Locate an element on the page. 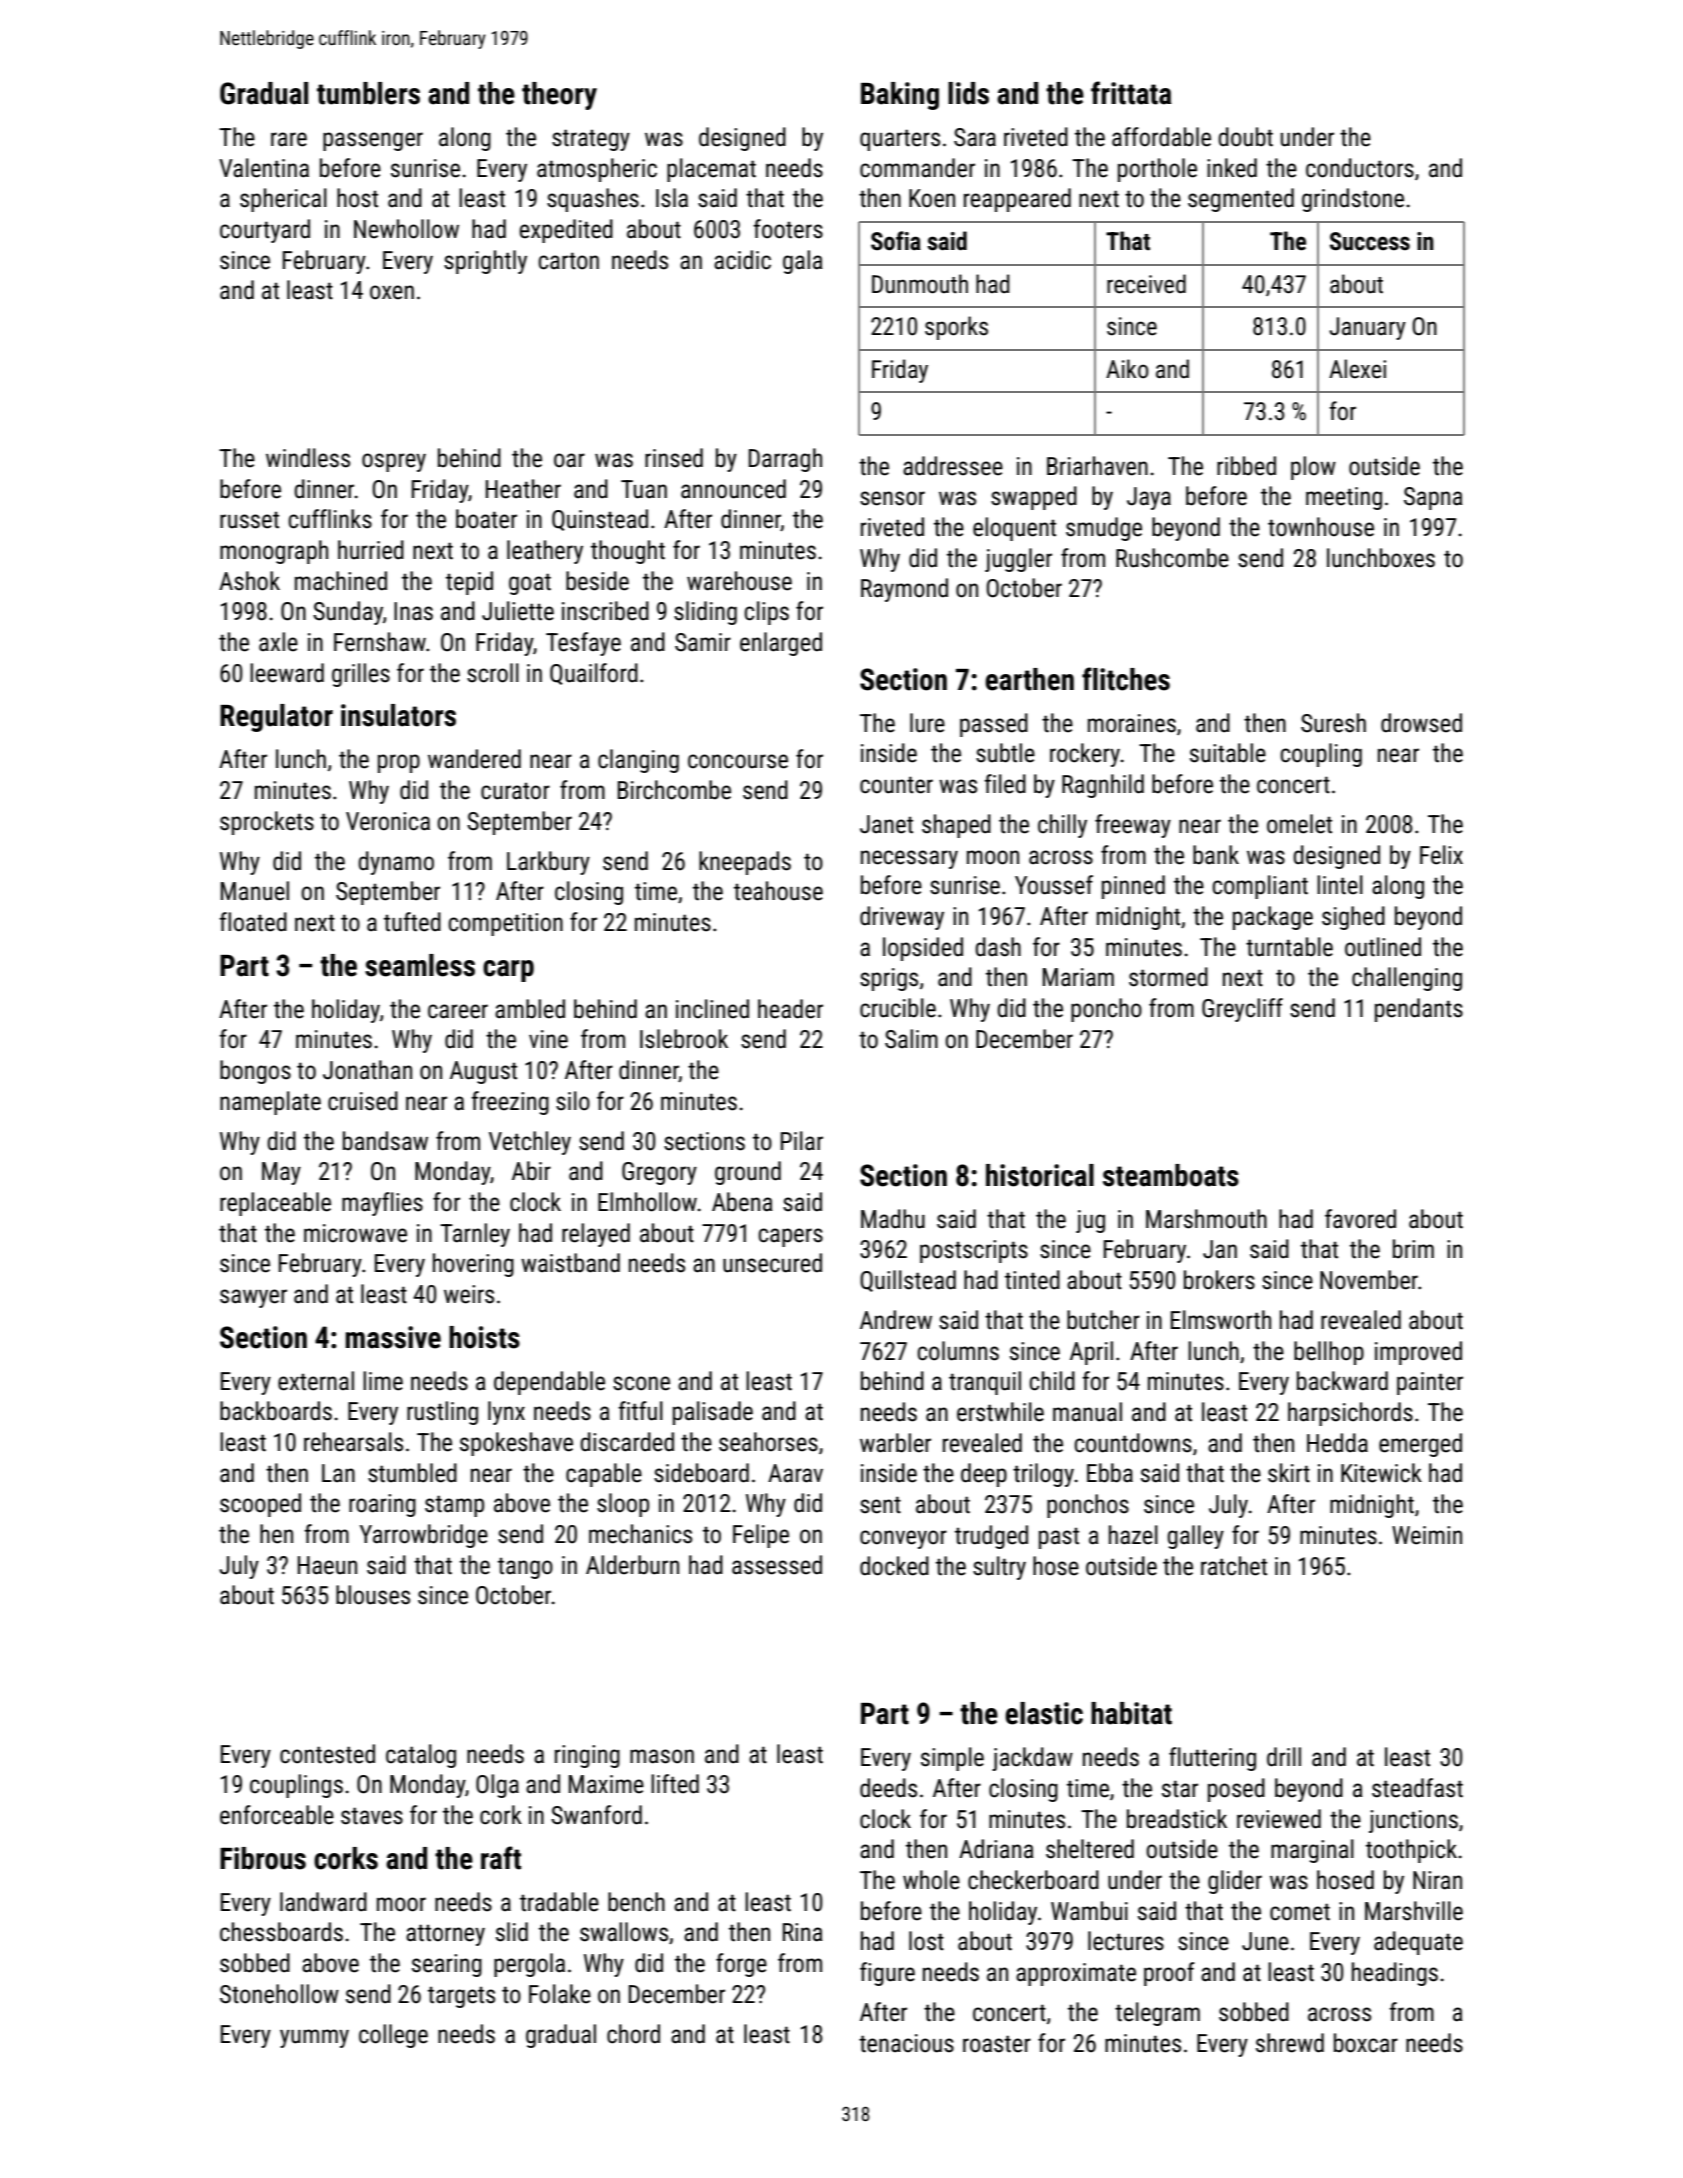 The width and height of the image is (1683, 2178). grilles is located at coordinates (361, 675).
